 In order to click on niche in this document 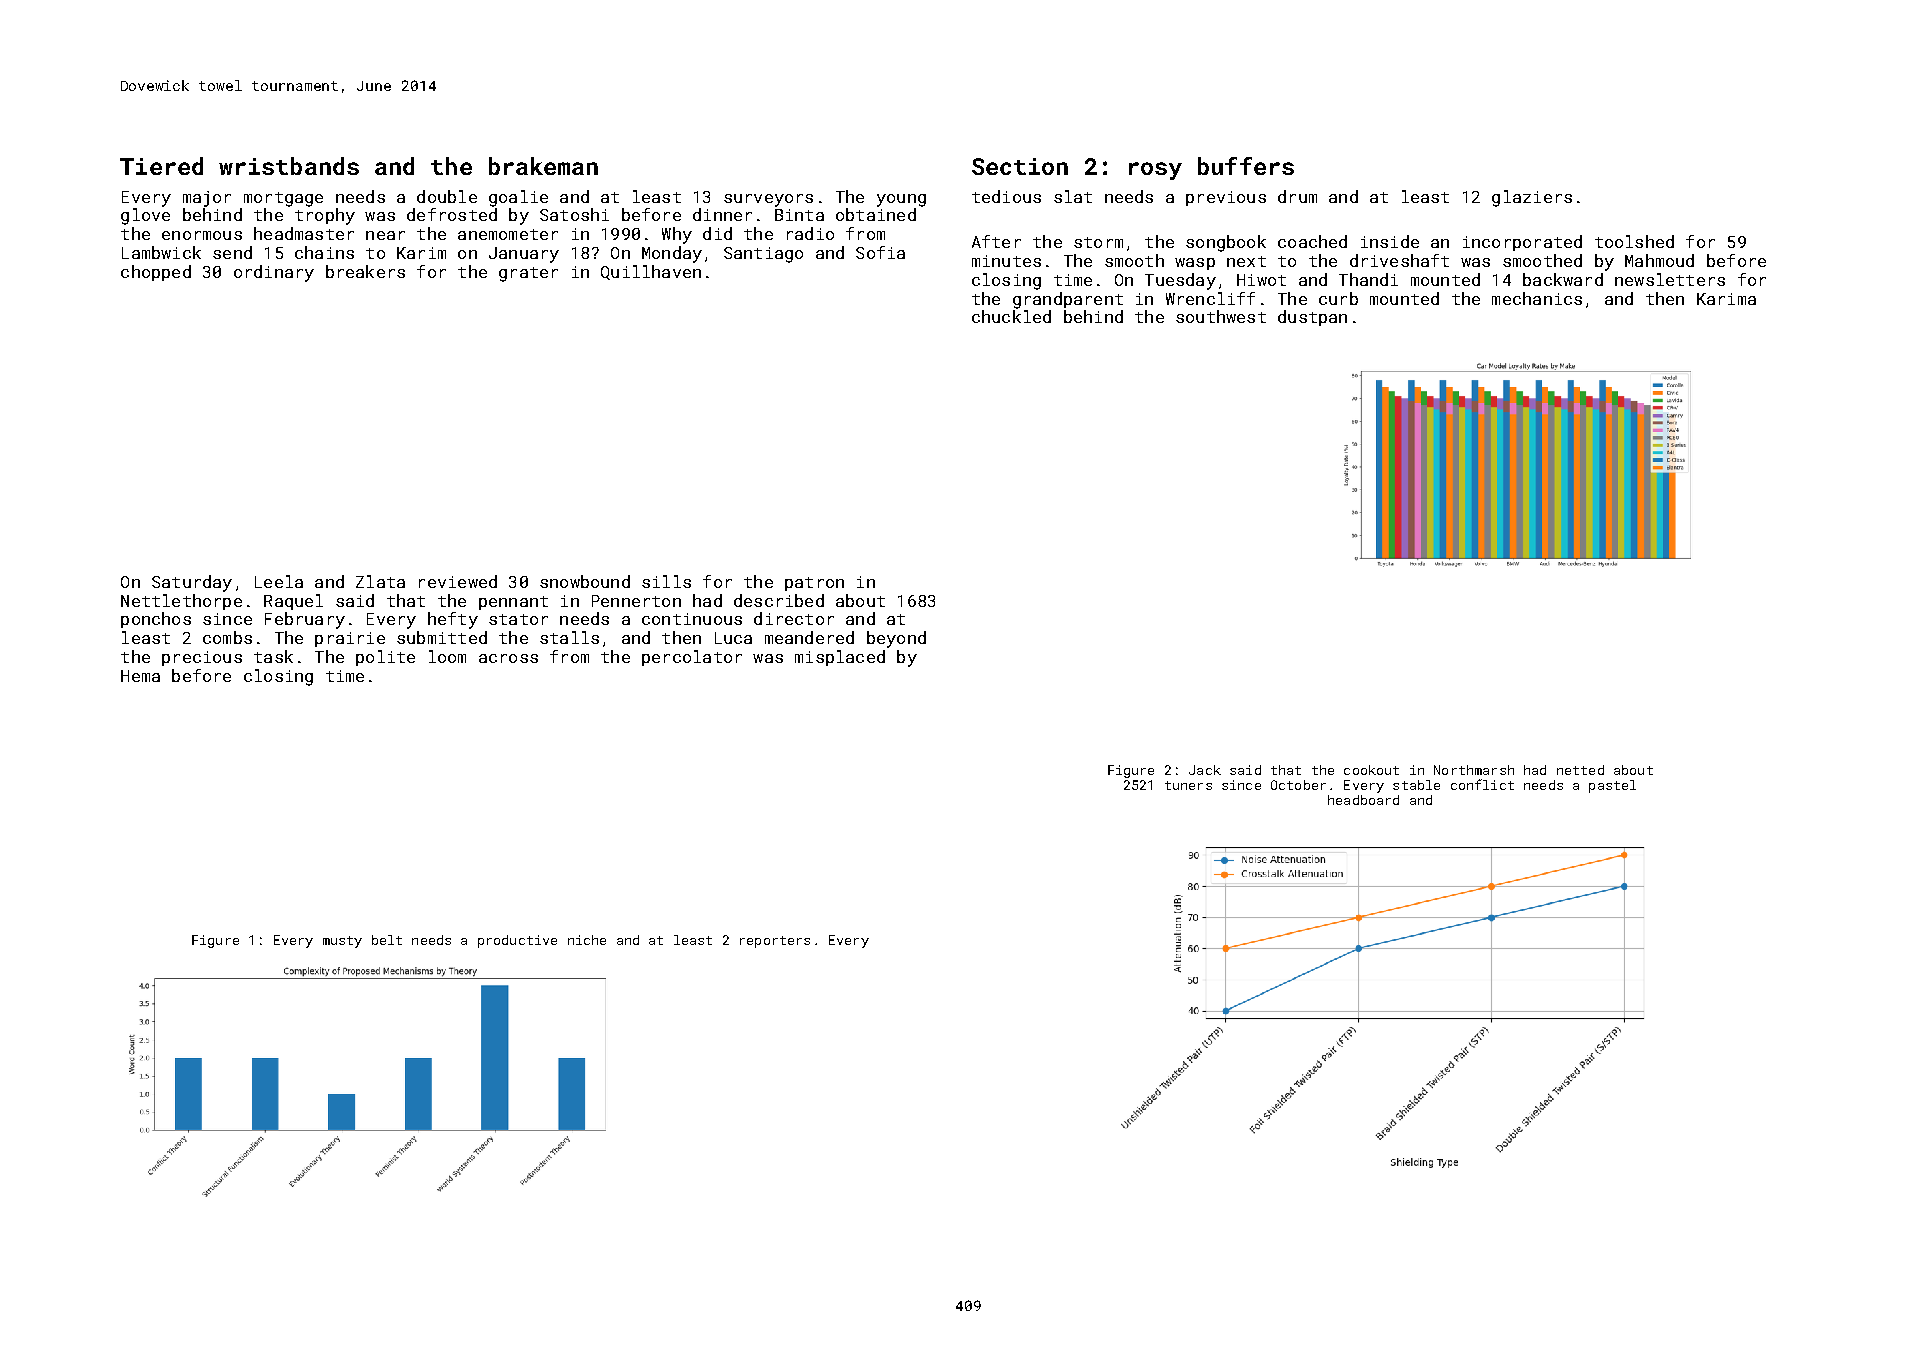, I will do `click(587, 940)`.
